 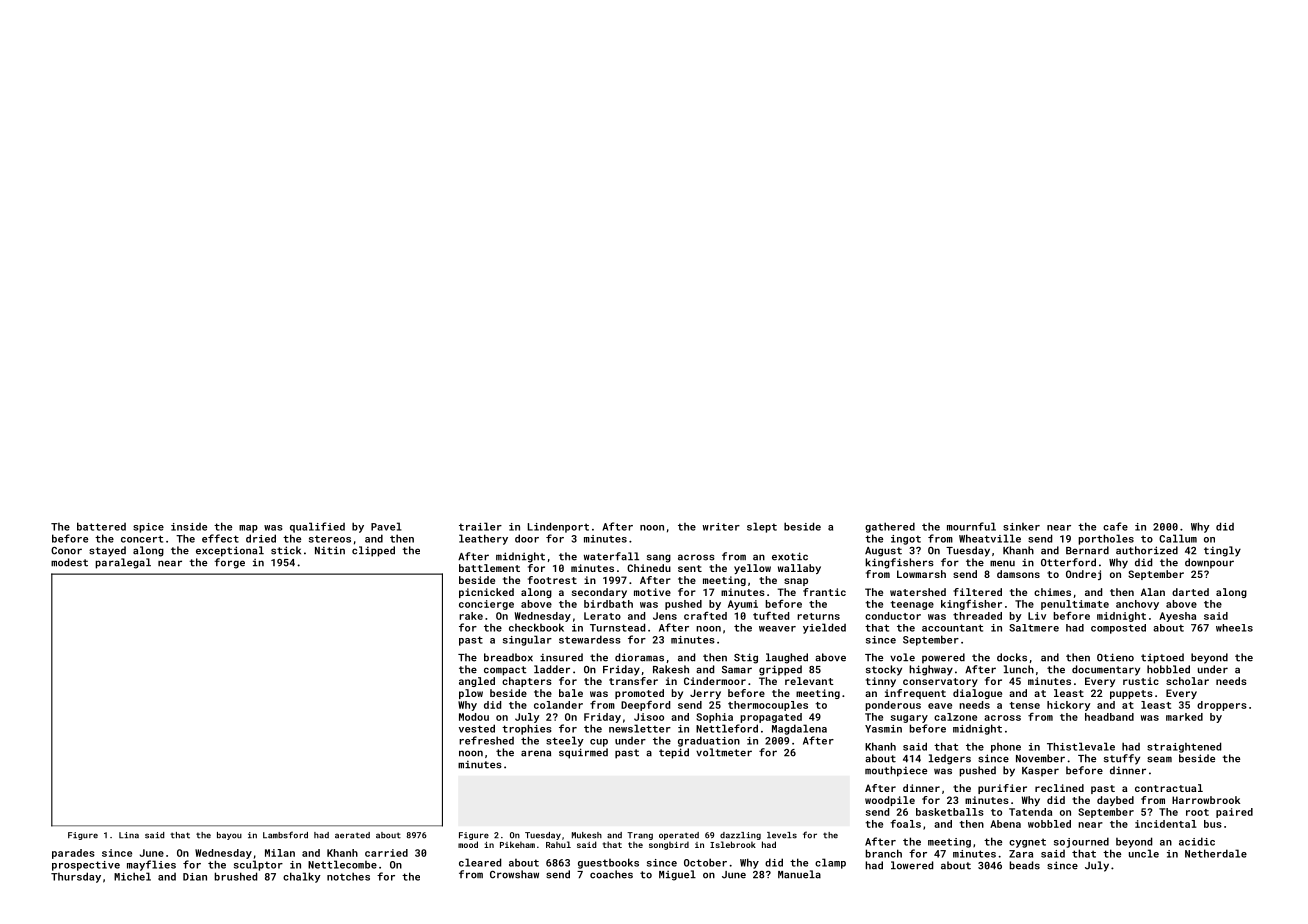 I want to click on checkbook, so click(x=536, y=627).
